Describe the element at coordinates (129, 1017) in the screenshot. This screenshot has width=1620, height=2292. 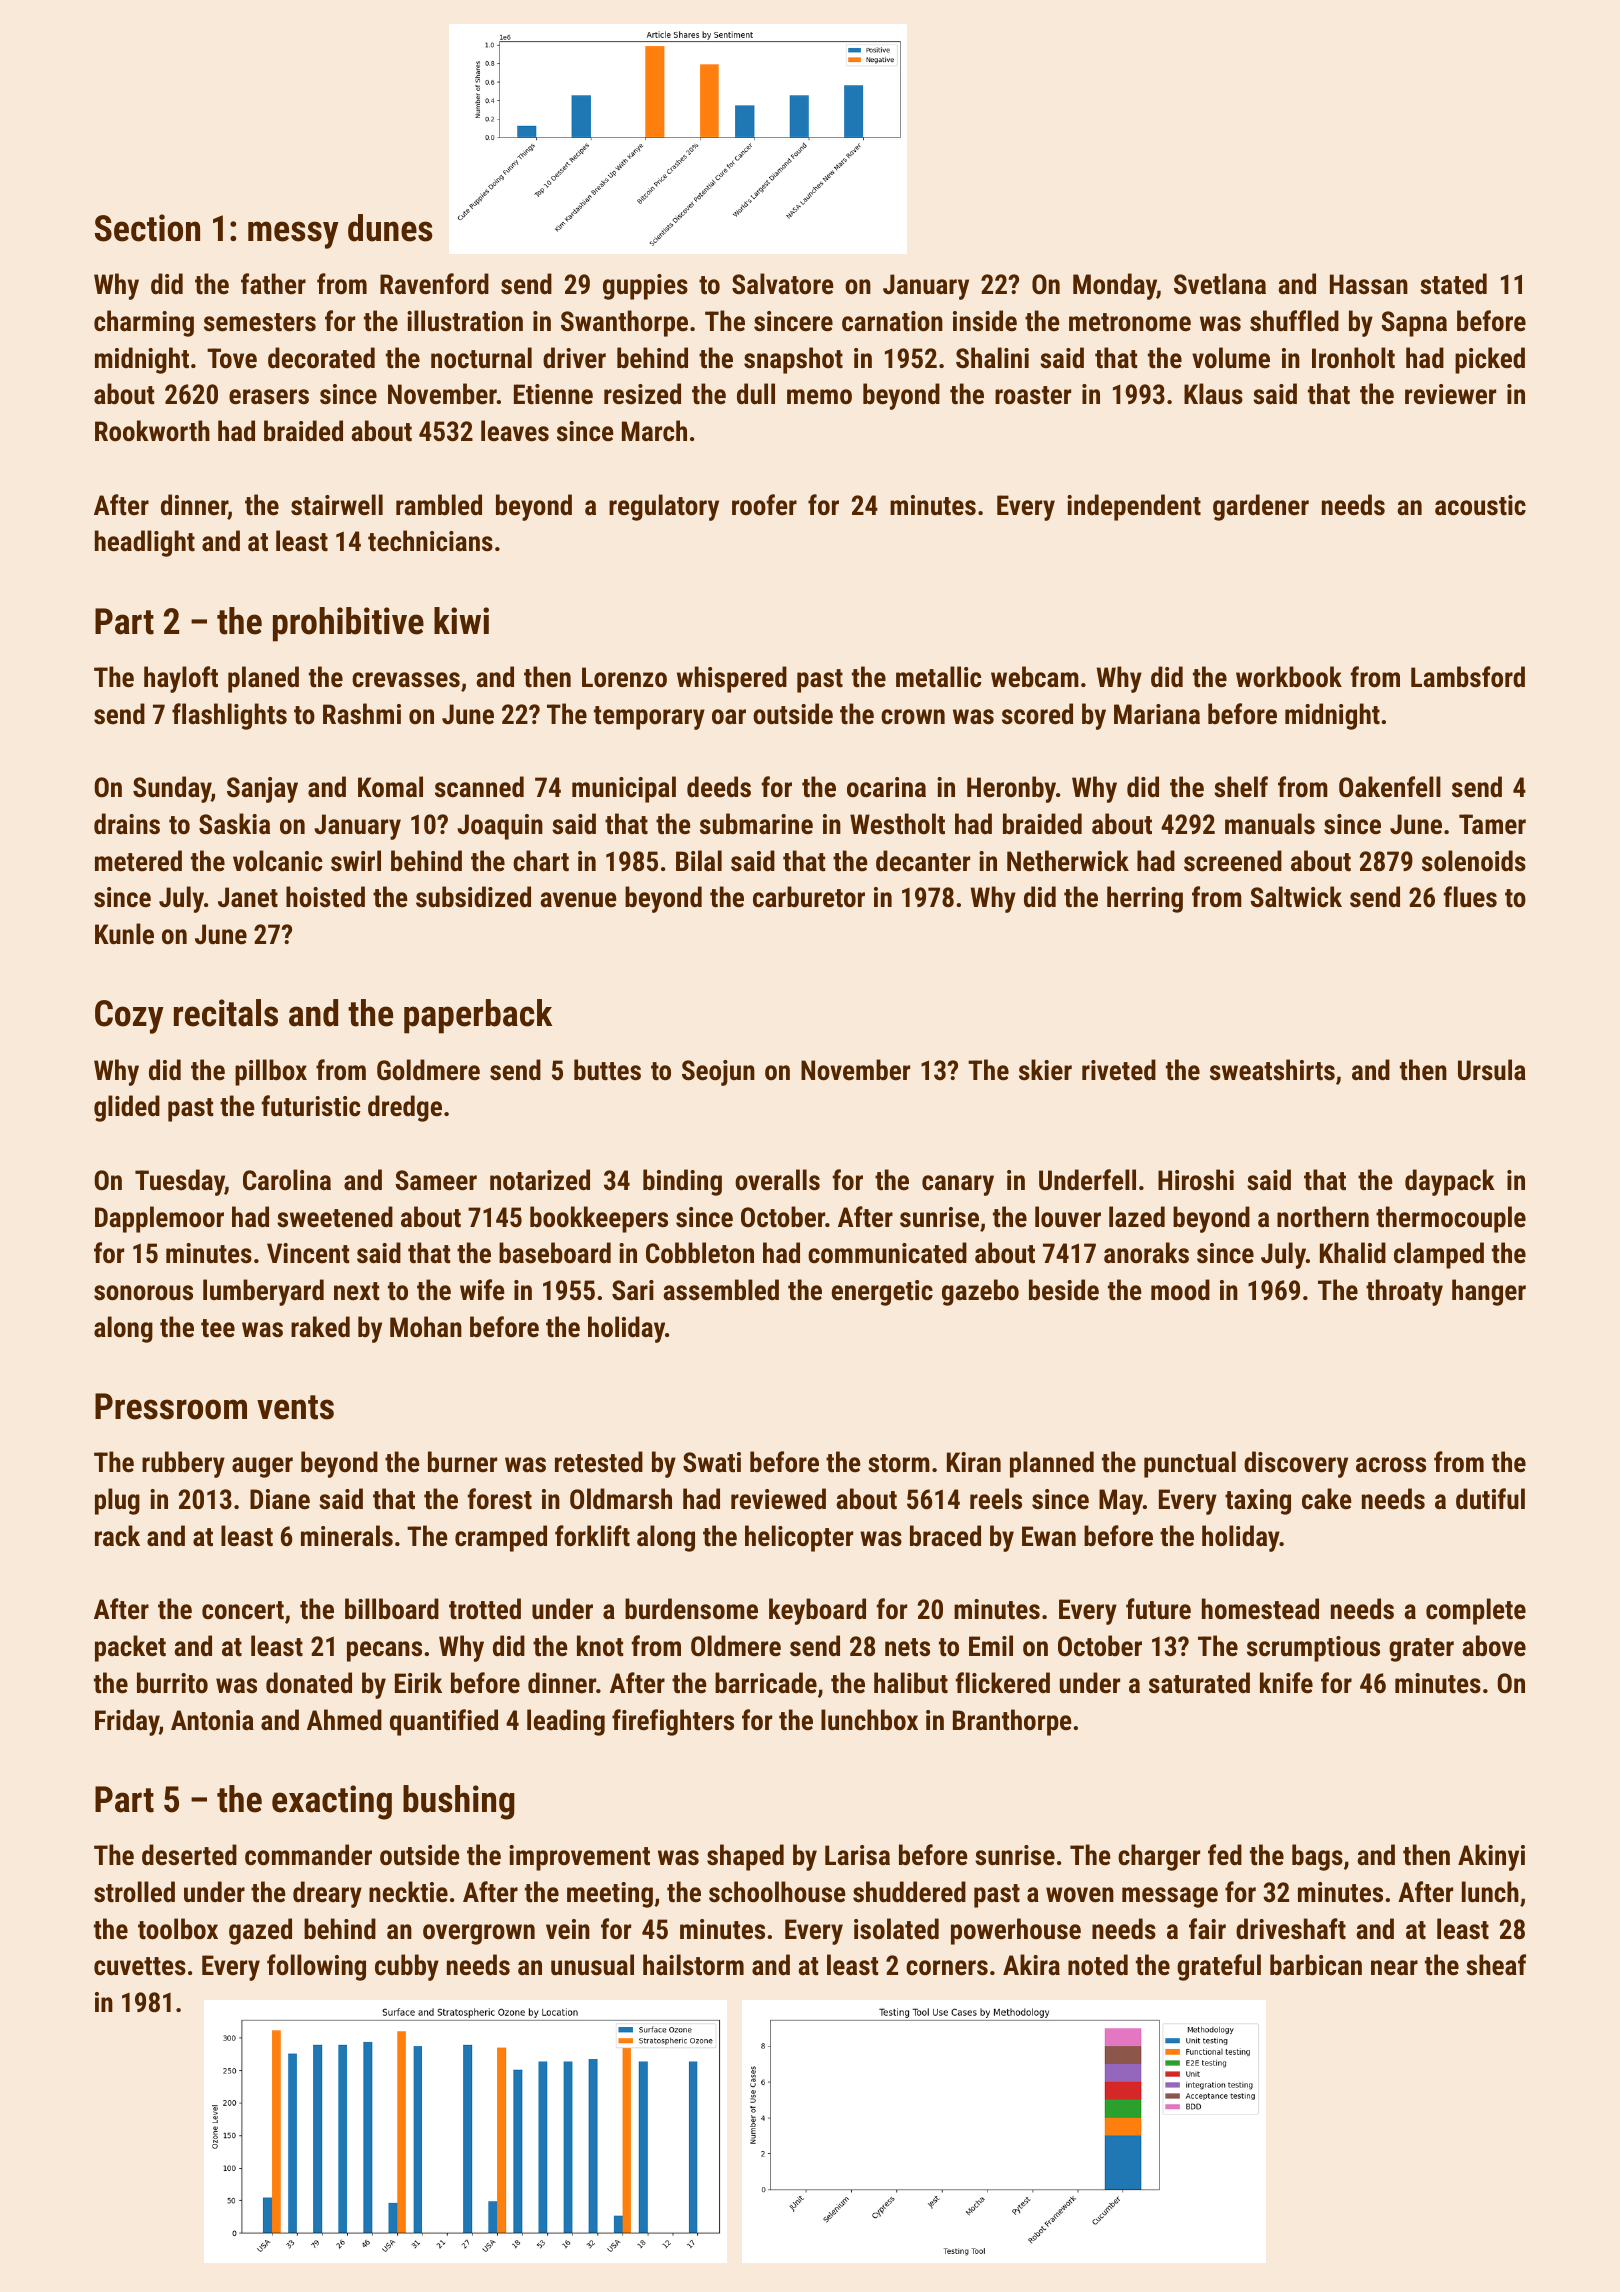
I see `Cozy` at that location.
